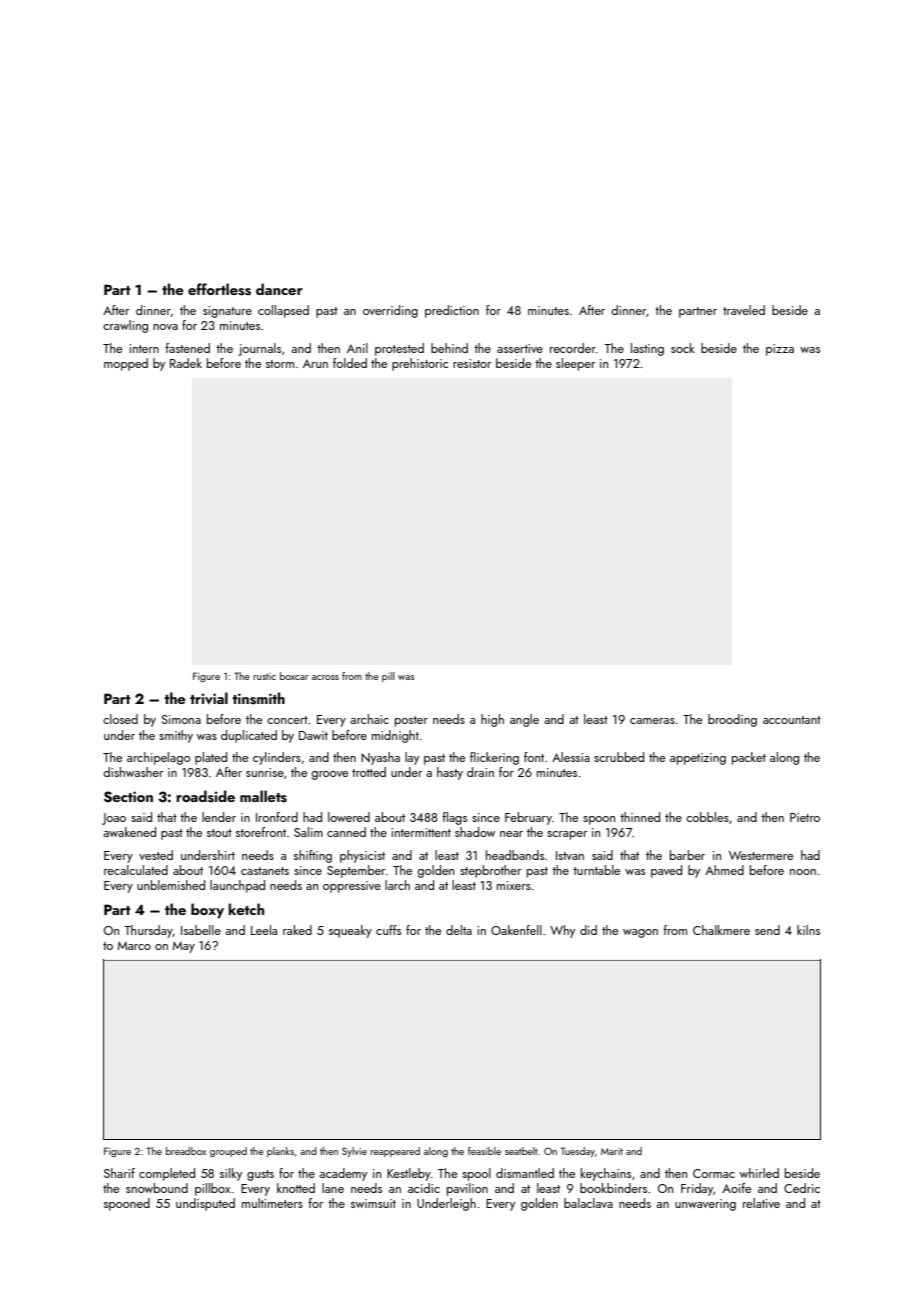  I want to click on Marco, so click(134, 946).
